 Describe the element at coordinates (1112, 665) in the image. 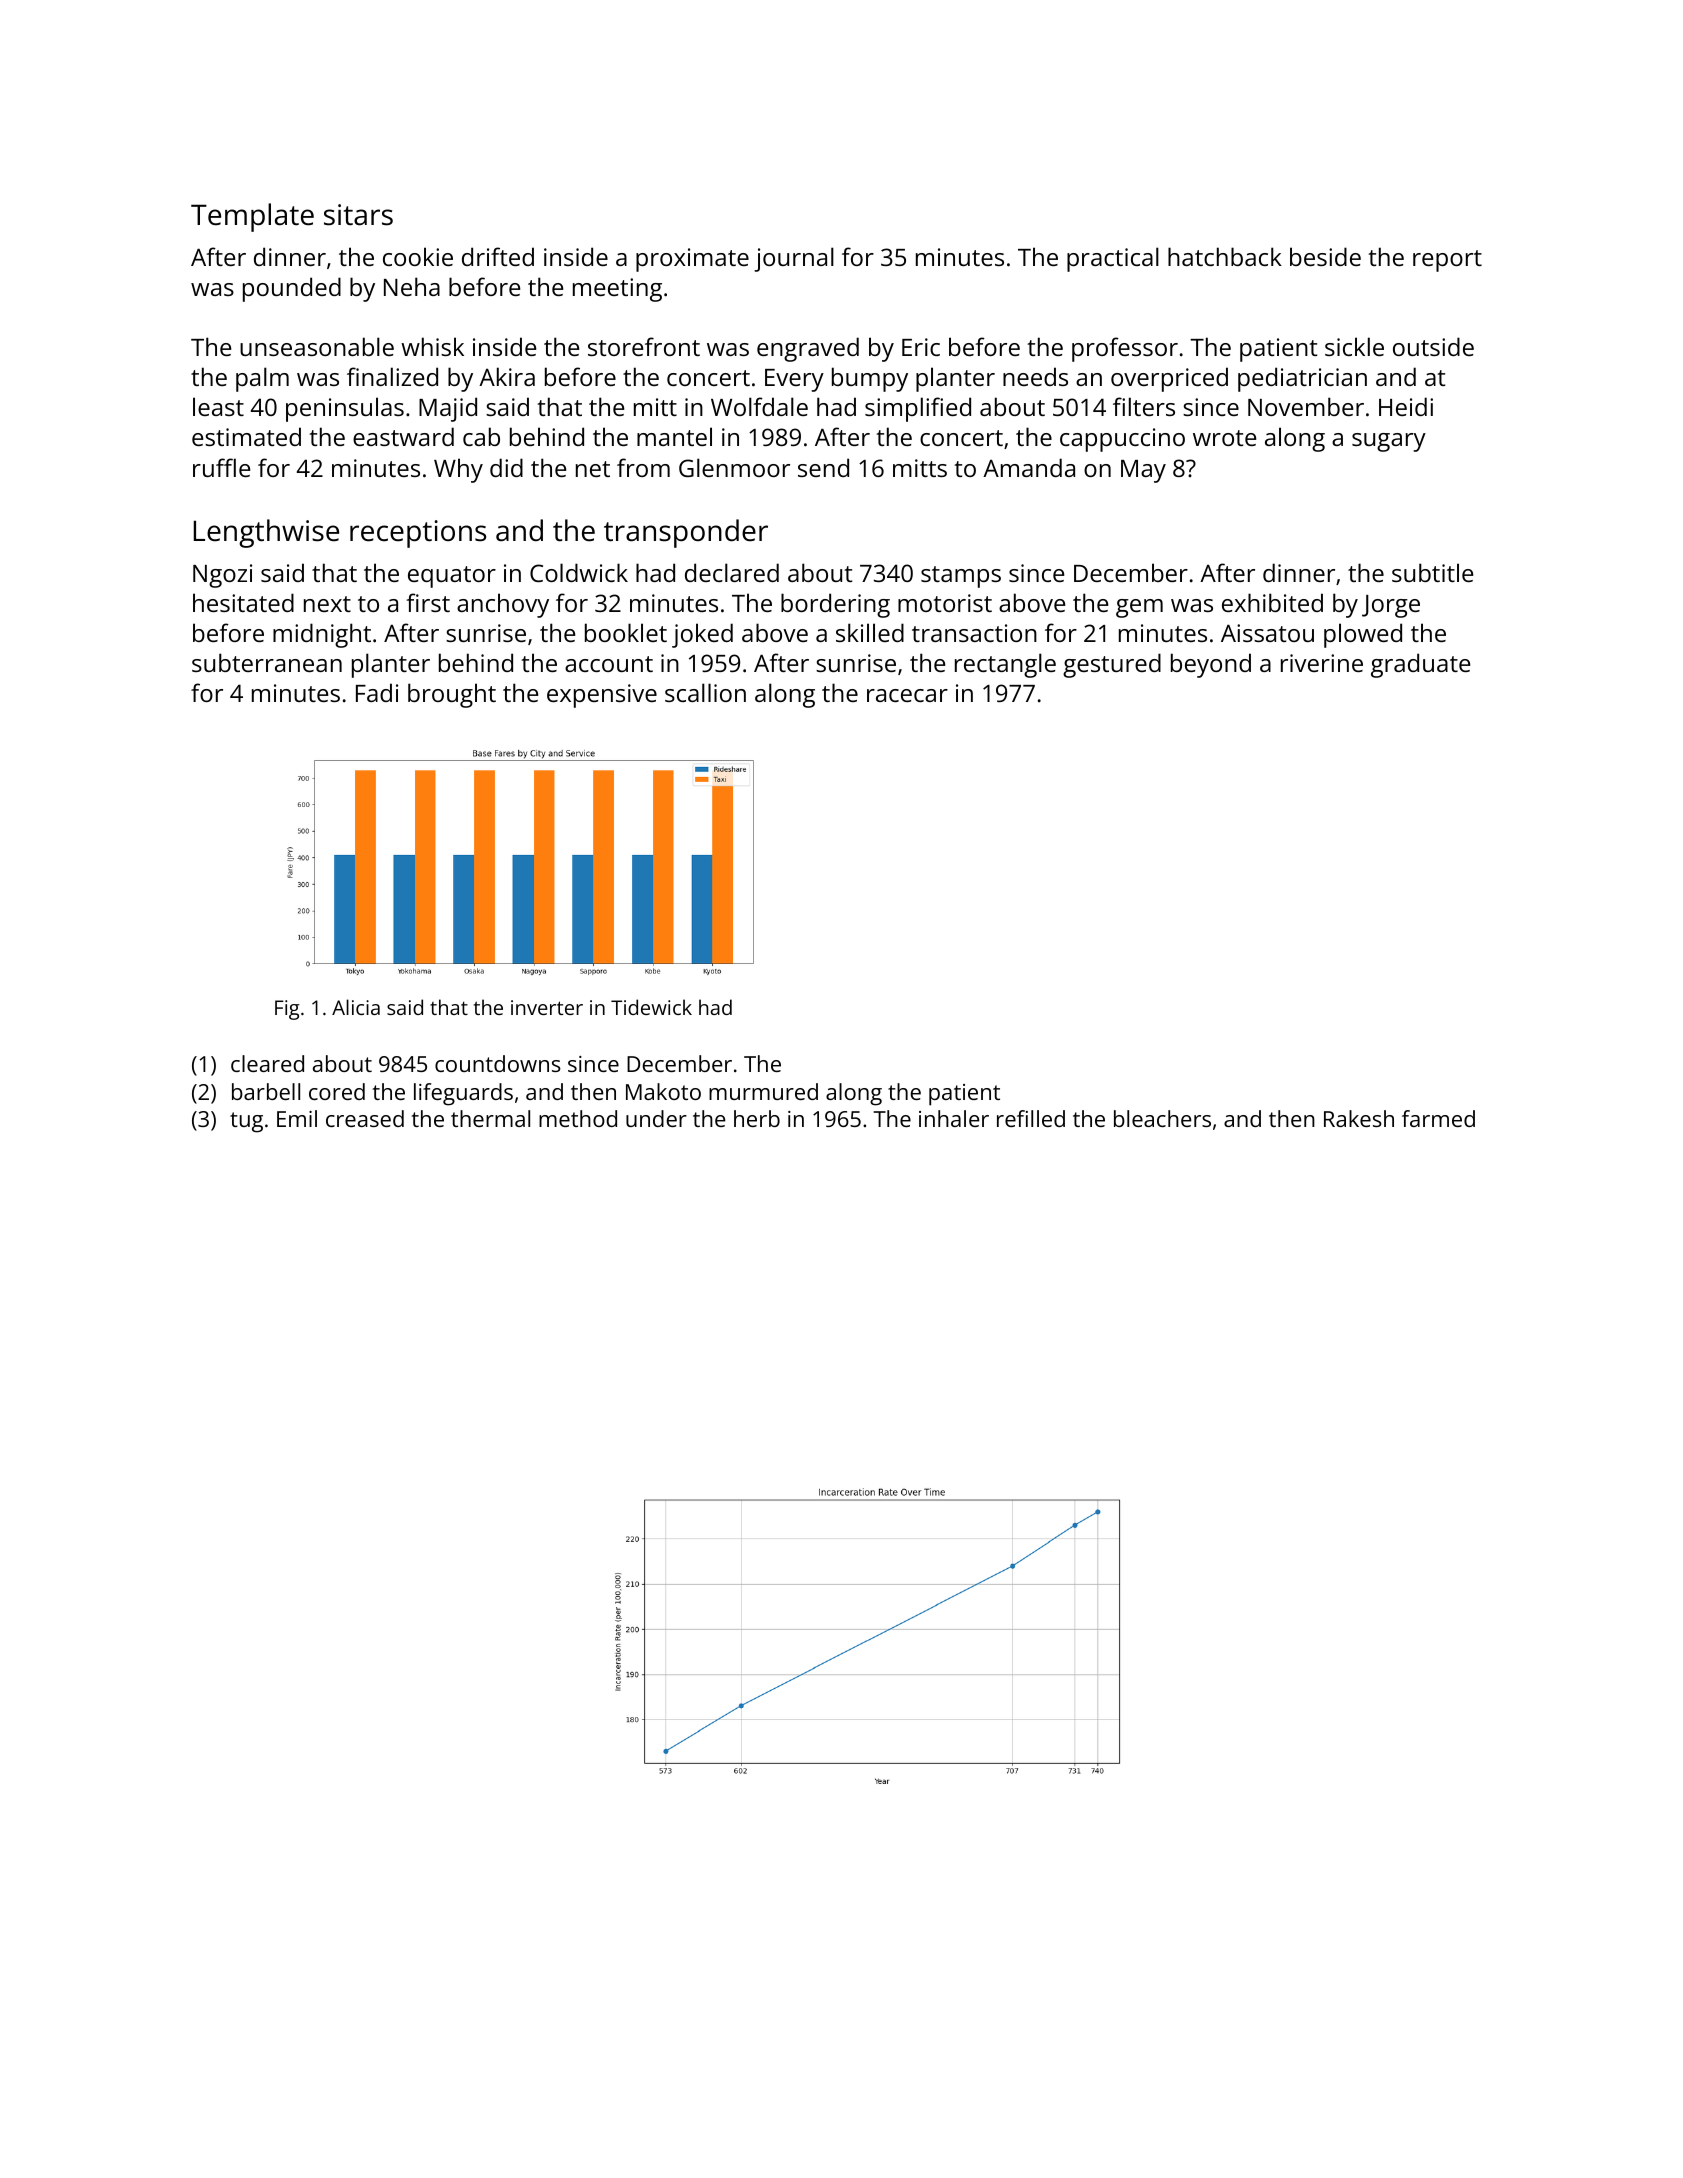

I see `gestured` at that location.
